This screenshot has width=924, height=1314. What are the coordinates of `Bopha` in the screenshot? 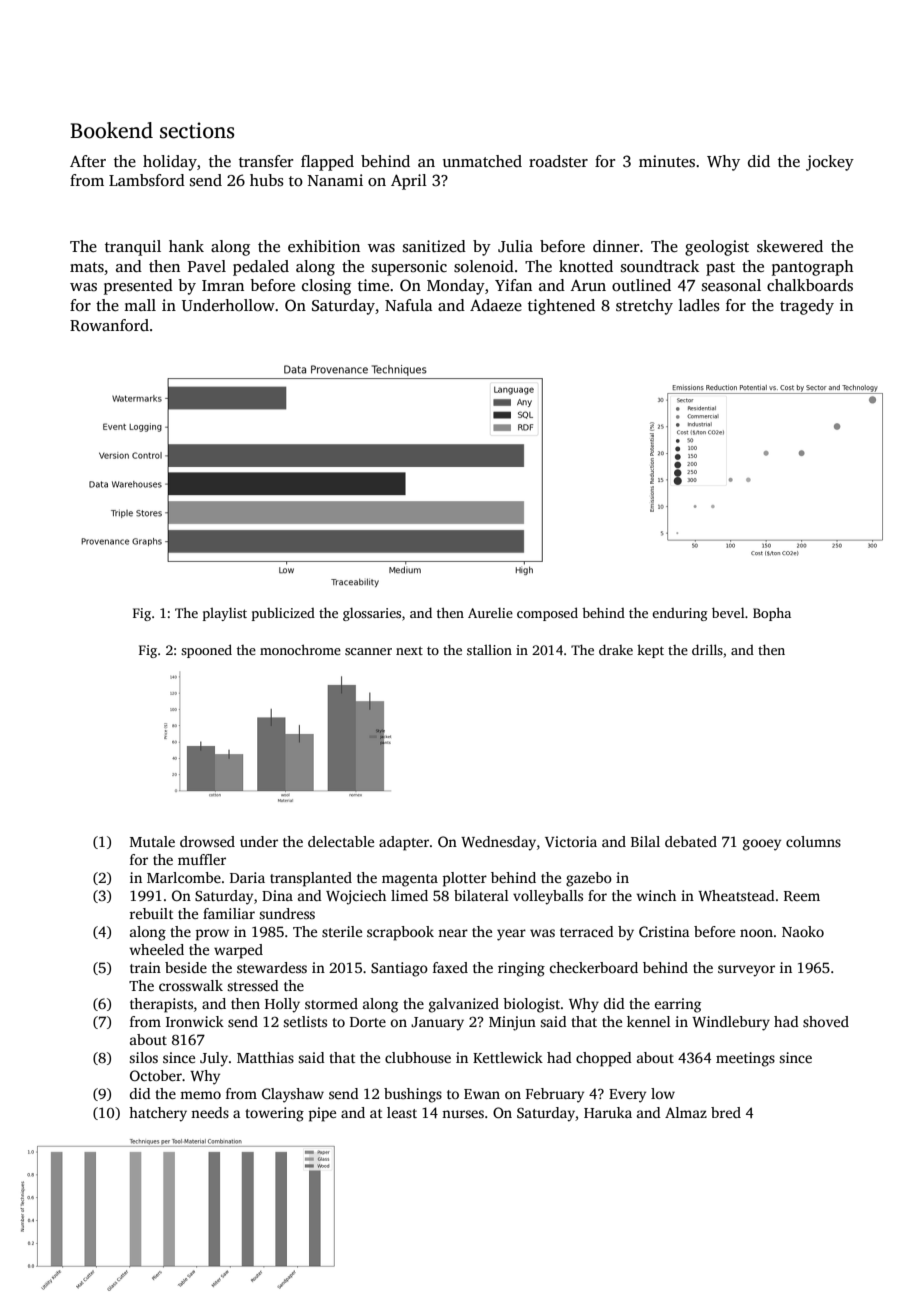 It's located at (772, 614).
